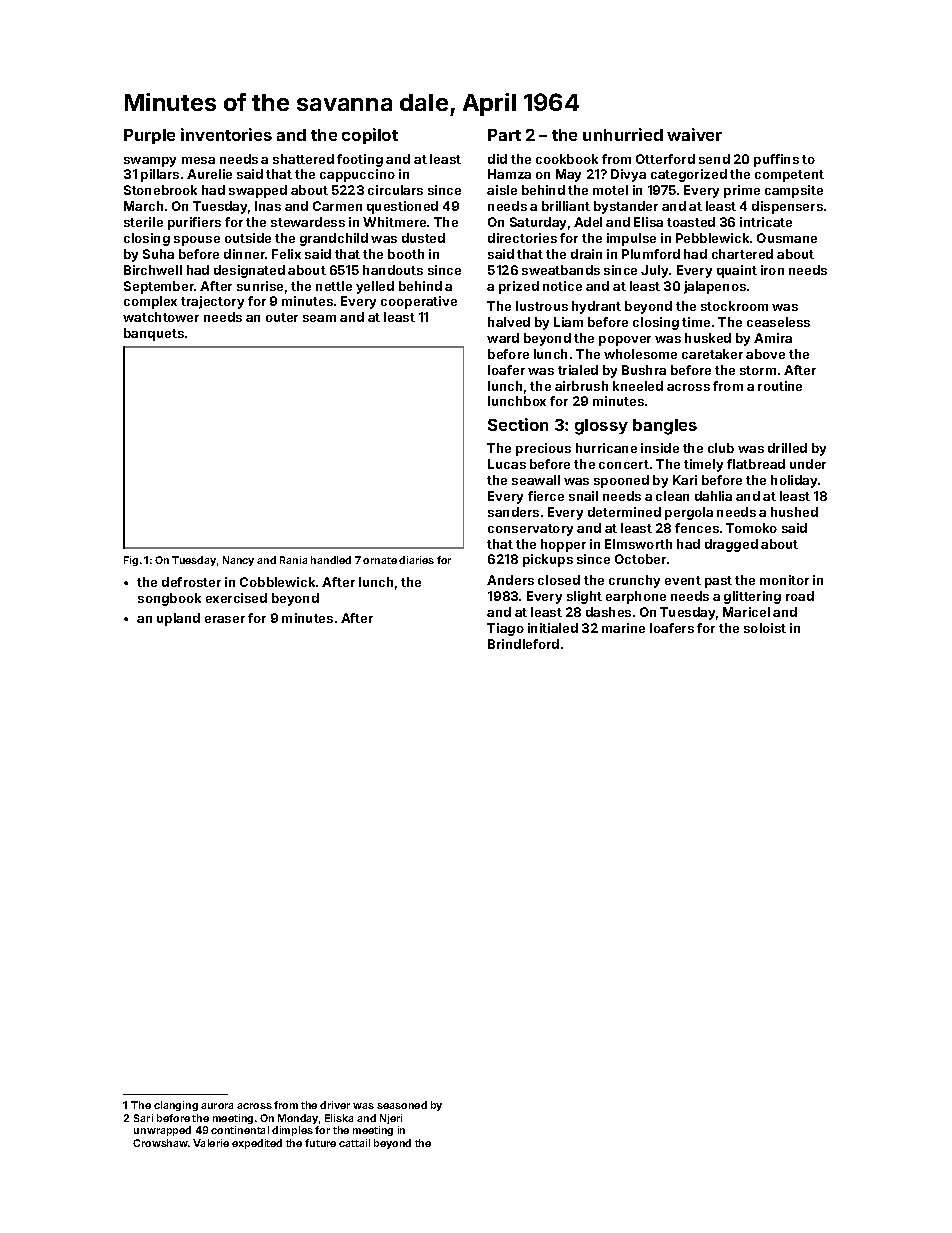 The image size is (952, 1233). What do you see at coordinates (370, 136) in the screenshot?
I see `copilot` at bounding box center [370, 136].
